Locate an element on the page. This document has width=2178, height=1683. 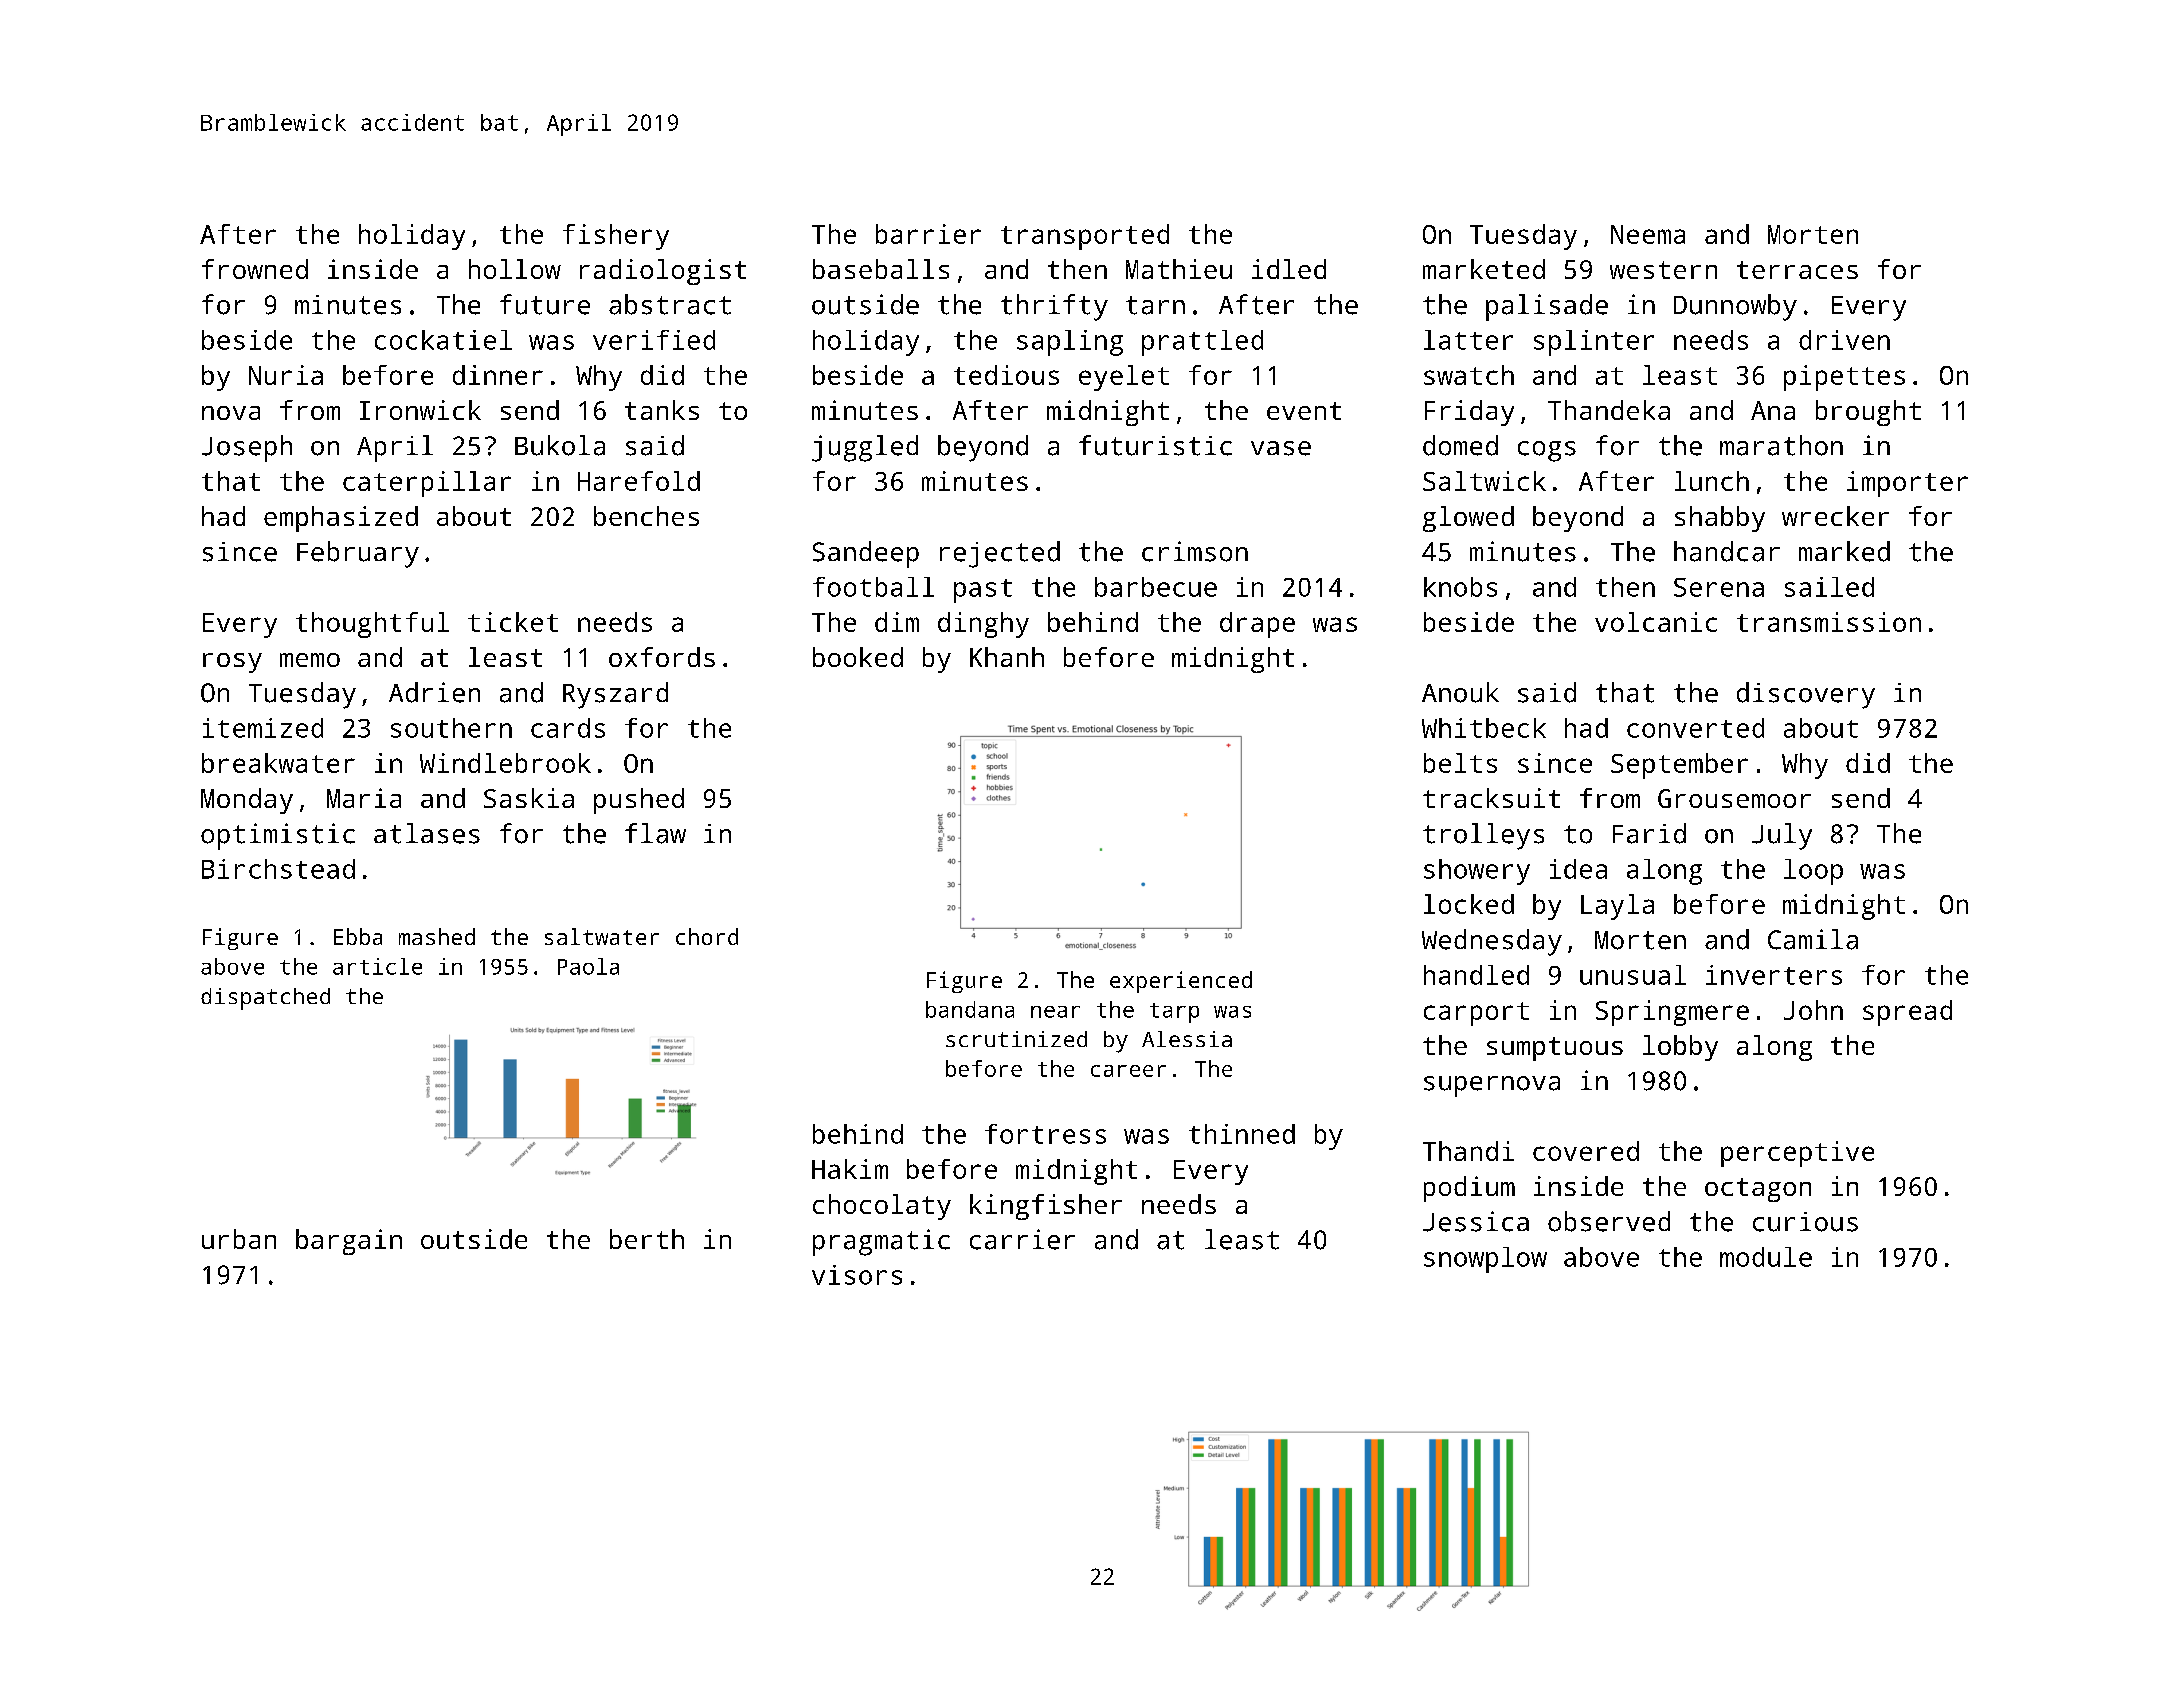
perceptive is located at coordinates (1797, 1154).
